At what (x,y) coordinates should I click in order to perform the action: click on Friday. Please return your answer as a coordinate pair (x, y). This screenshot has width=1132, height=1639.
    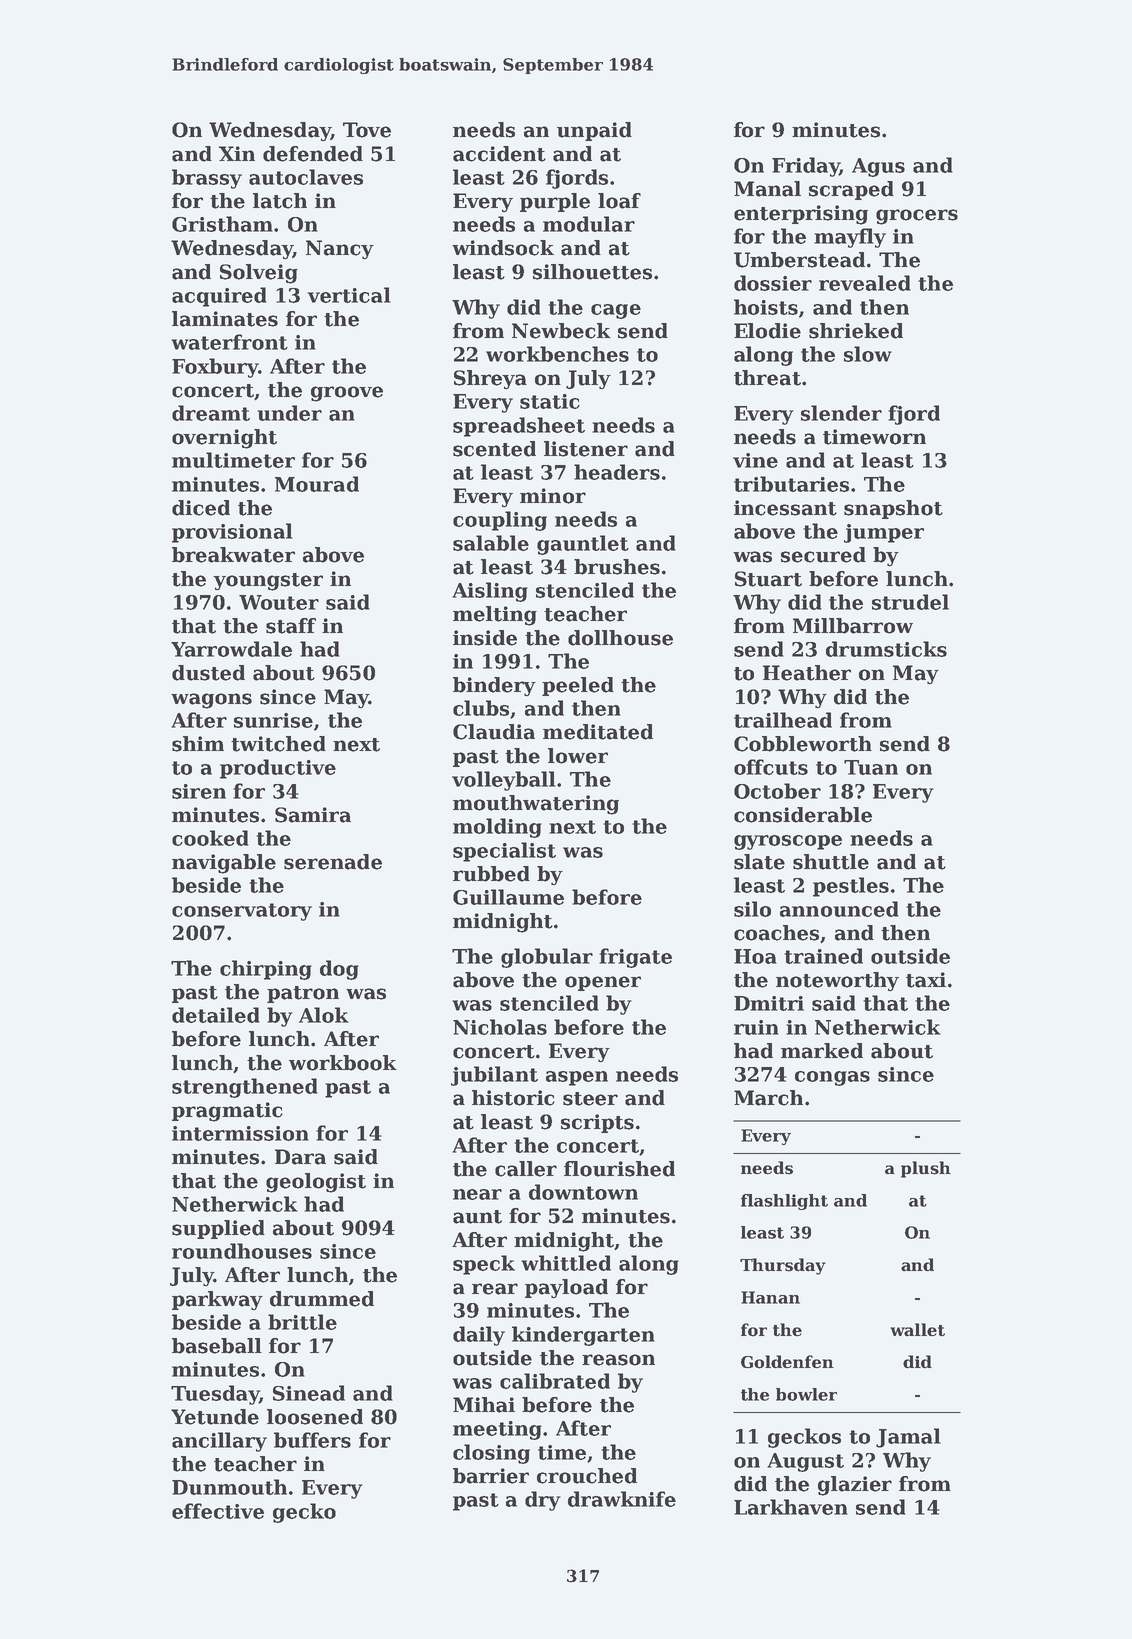
    Looking at the image, I should click on (806, 167).
